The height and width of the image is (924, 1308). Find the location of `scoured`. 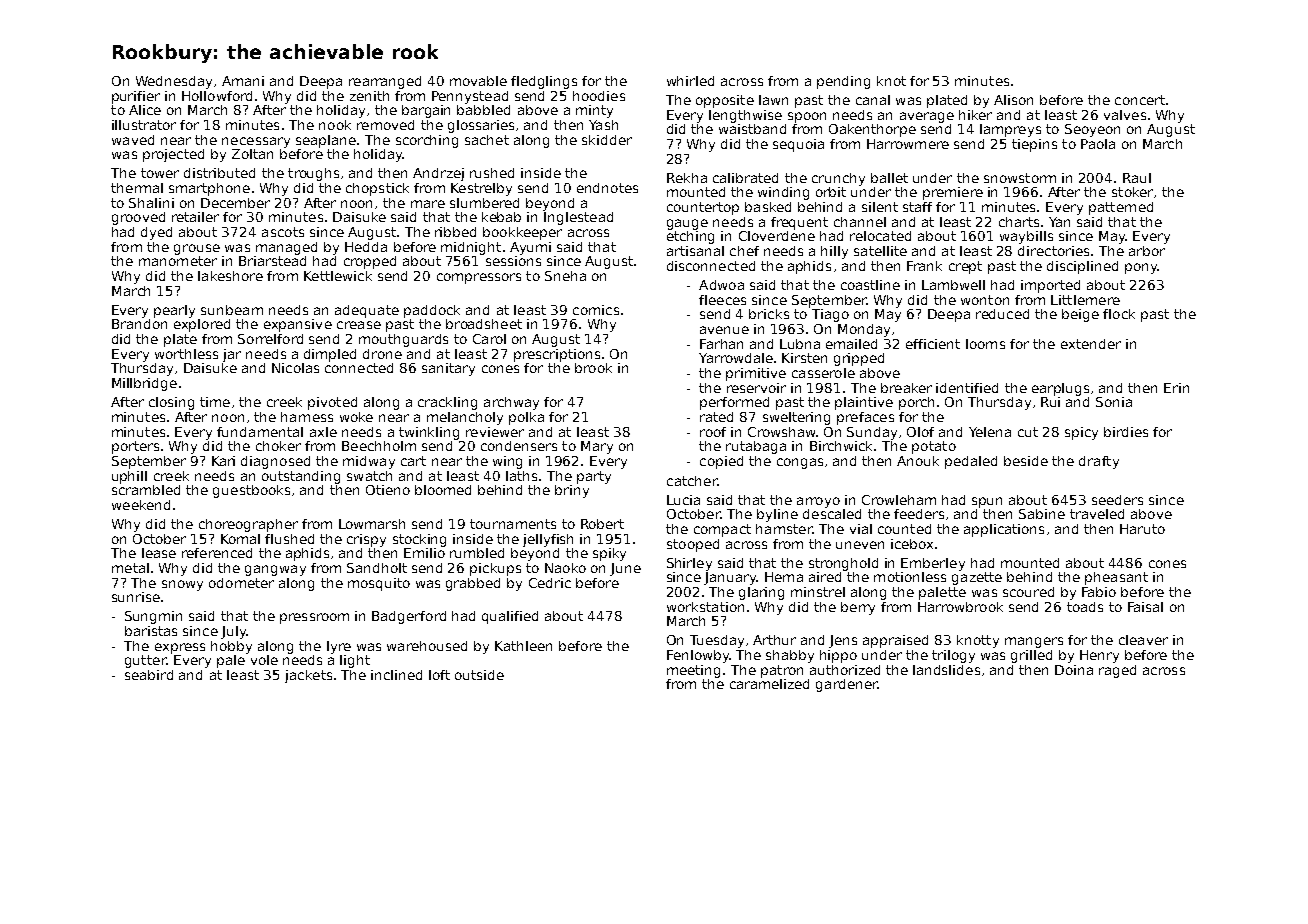

scoured is located at coordinates (1028, 592).
